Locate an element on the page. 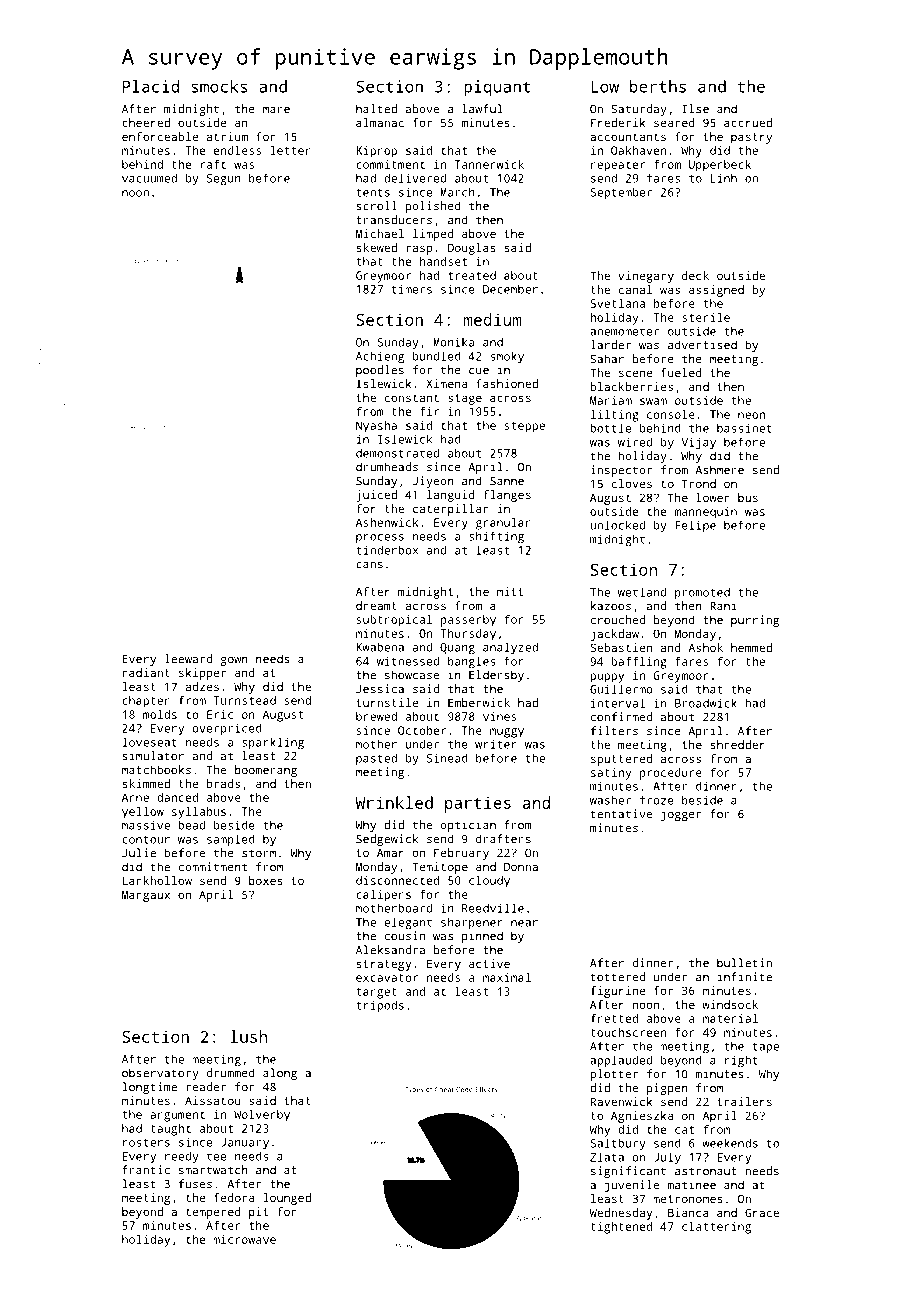 This page has width=908, height=1316. microwave is located at coordinates (244, 1239).
